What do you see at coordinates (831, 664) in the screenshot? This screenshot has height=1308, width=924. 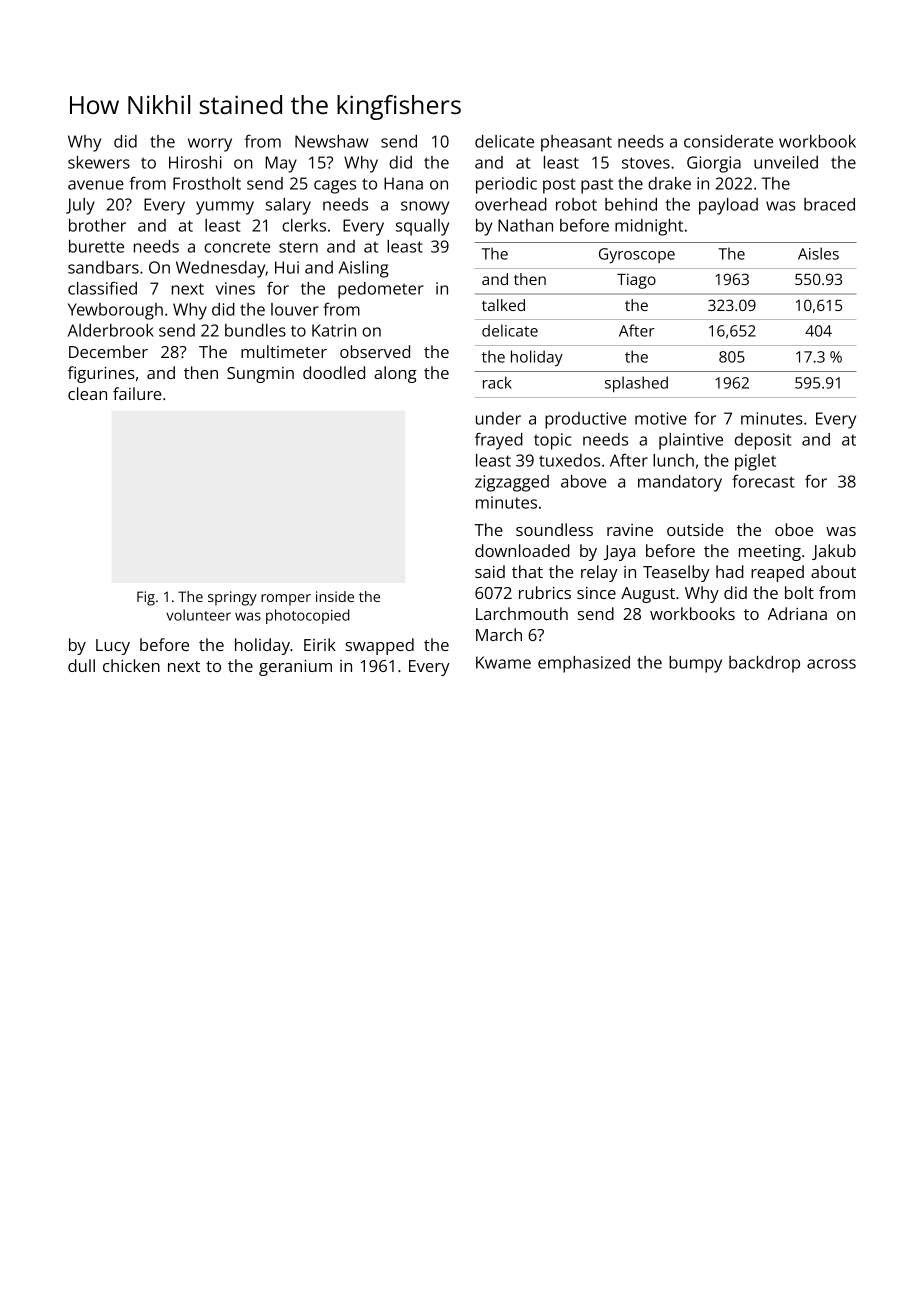 I see `across` at bounding box center [831, 664].
